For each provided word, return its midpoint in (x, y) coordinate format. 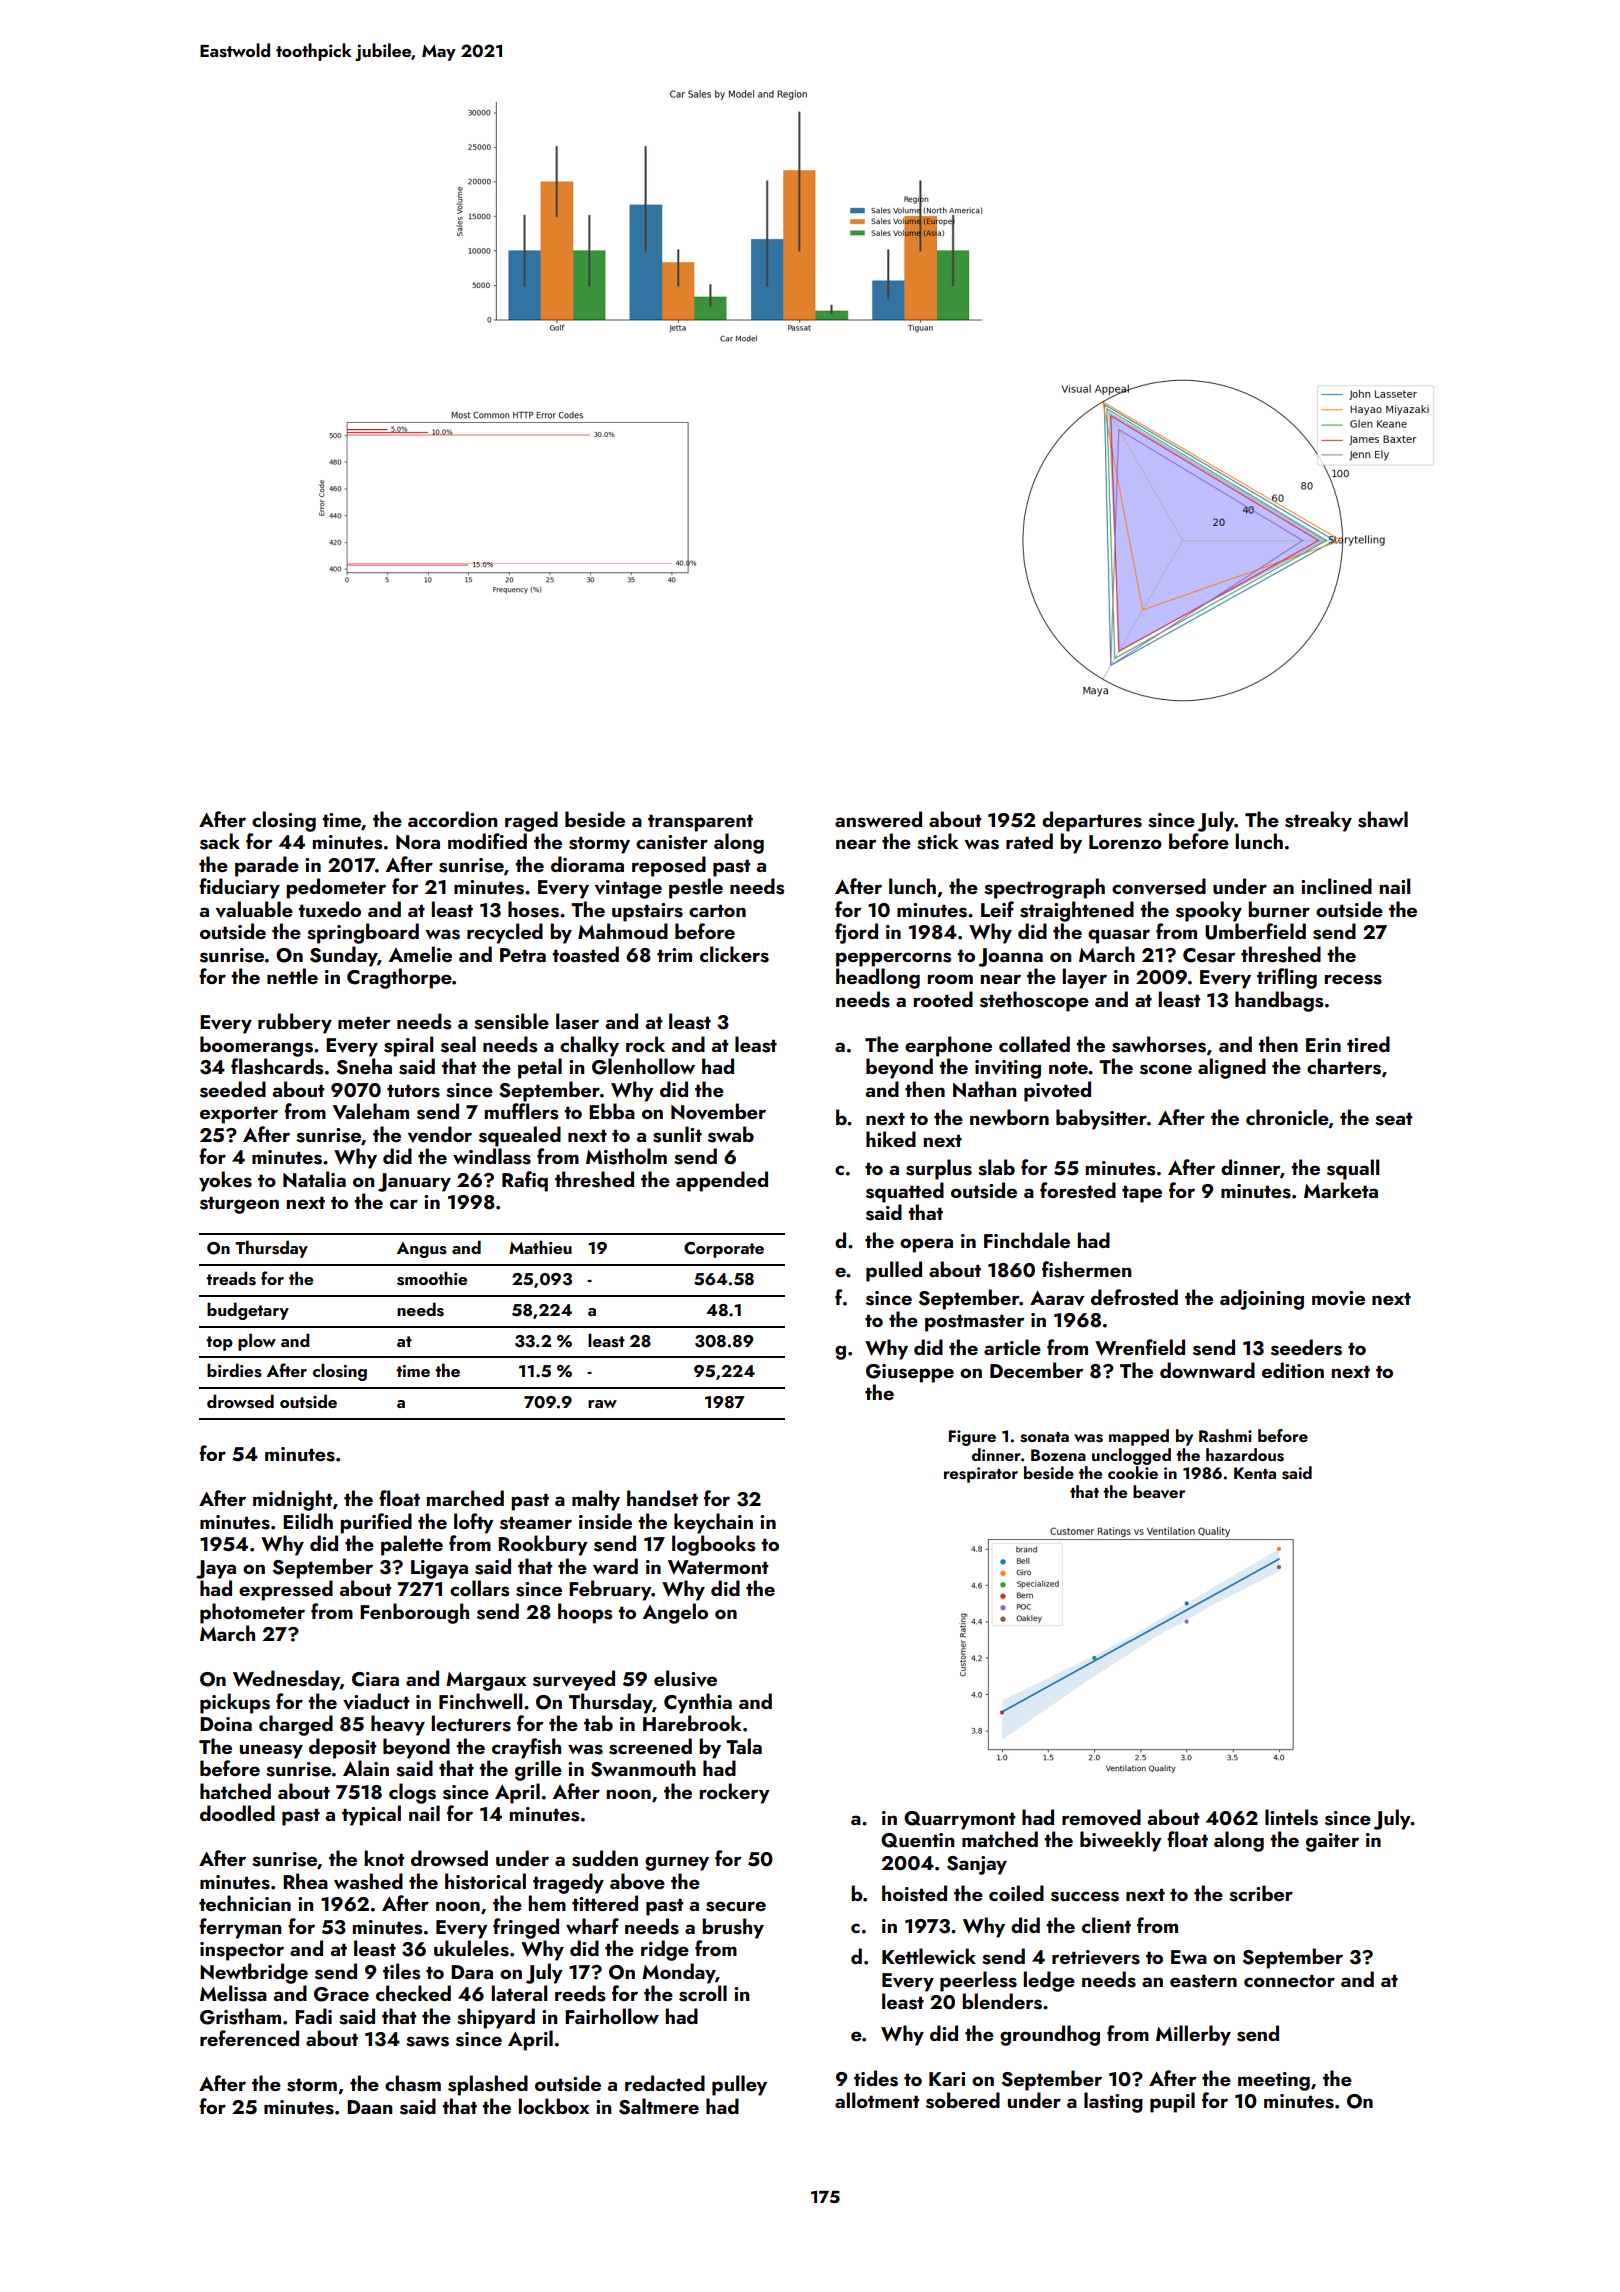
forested (1078, 1190)
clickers (734, 954)
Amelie (420, 954)
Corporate (724, 1250)
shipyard (496, 2018)
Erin (1323, 1045)
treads (231, 1278)
